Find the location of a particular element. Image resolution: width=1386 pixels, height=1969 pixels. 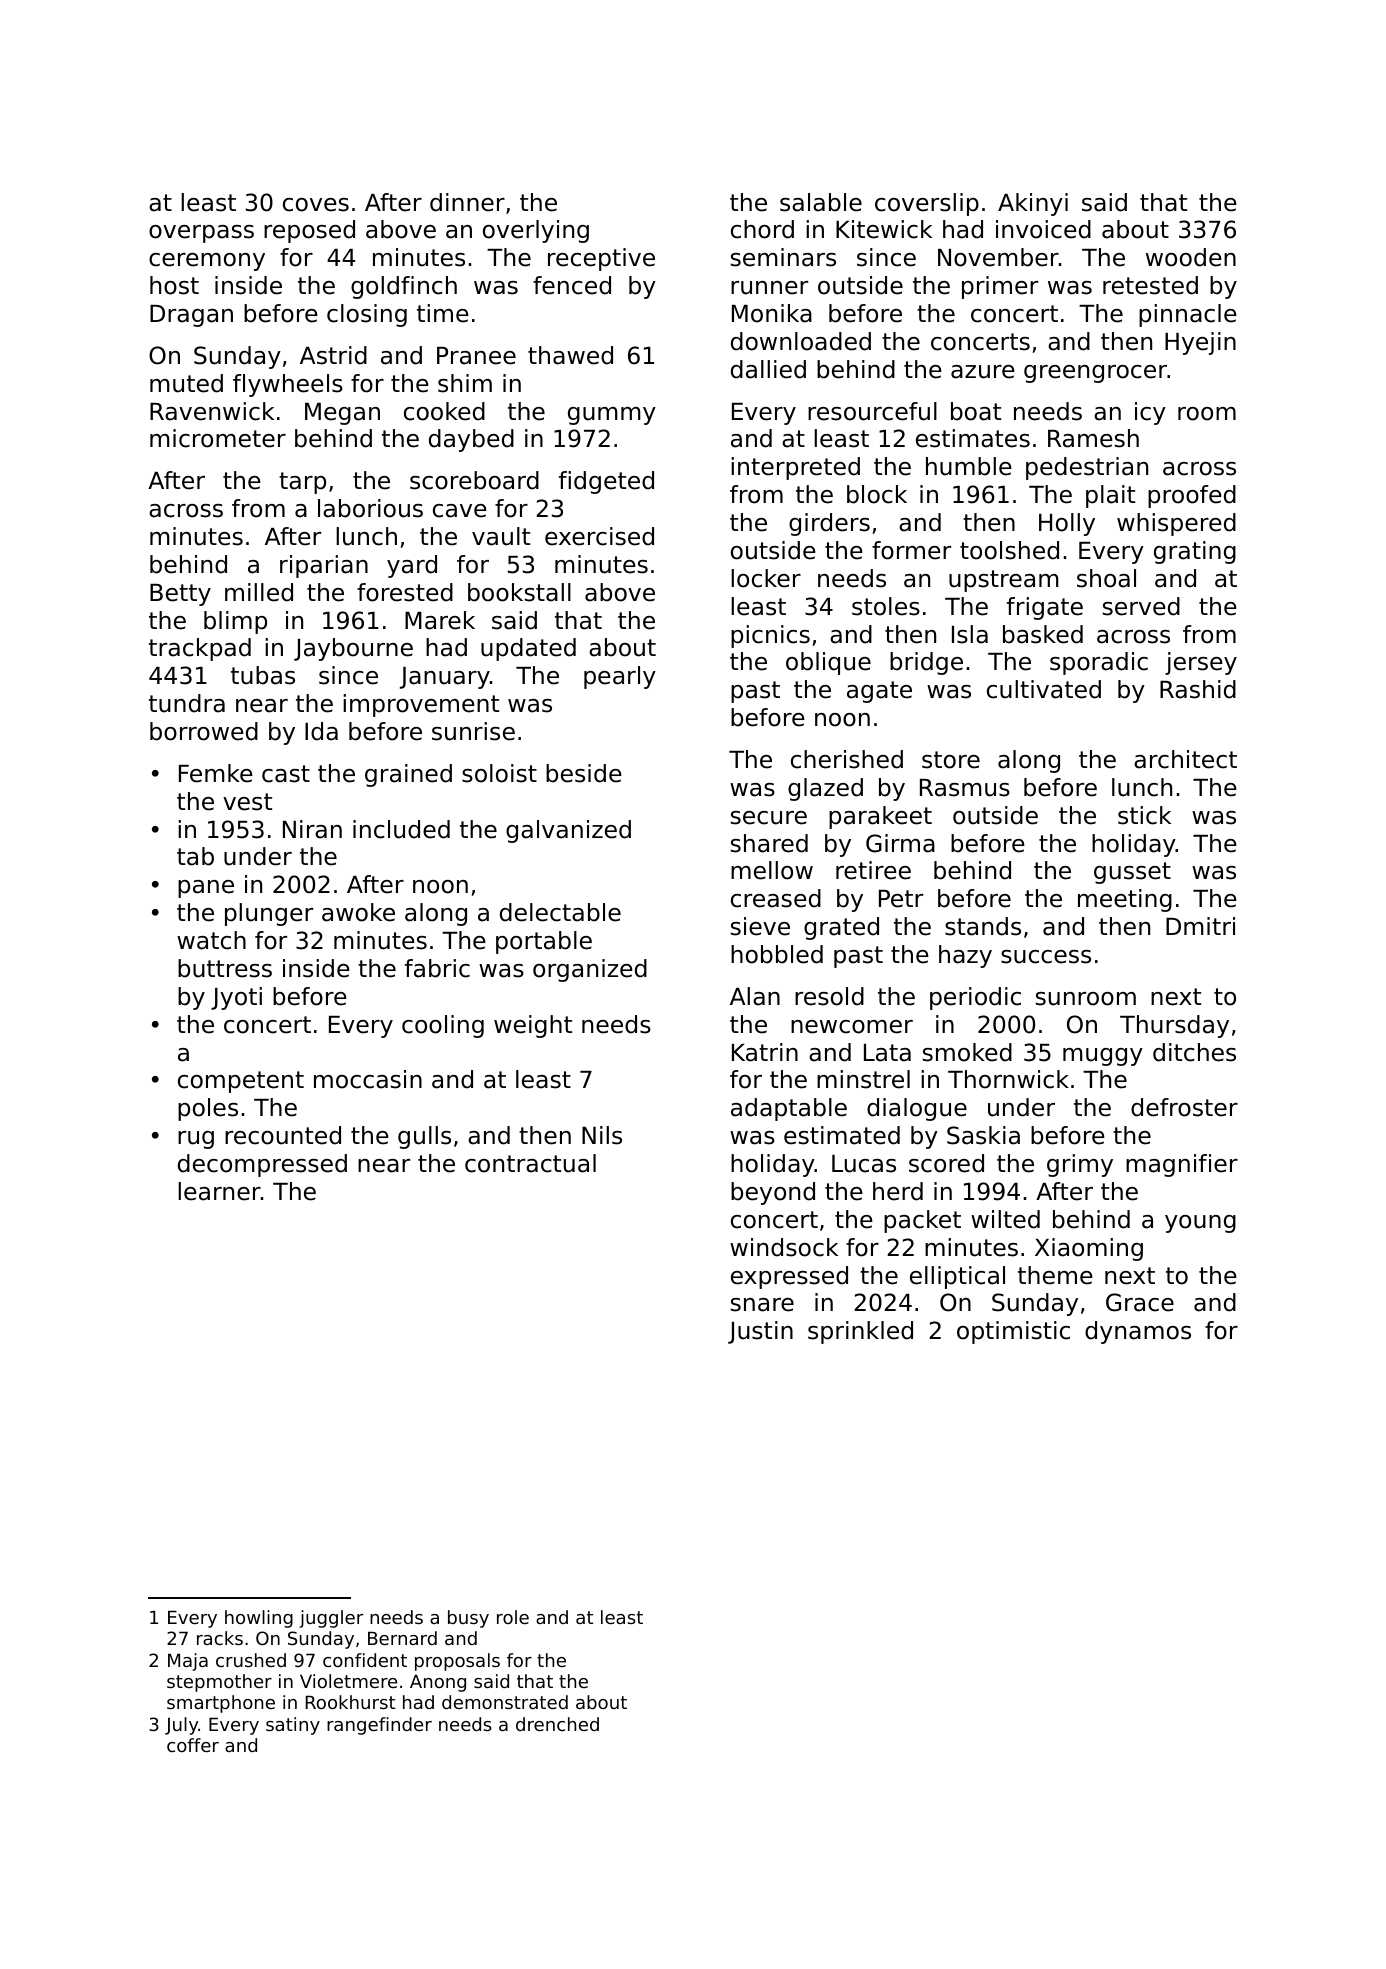

resourceful is located at coordinates (872, 411).
